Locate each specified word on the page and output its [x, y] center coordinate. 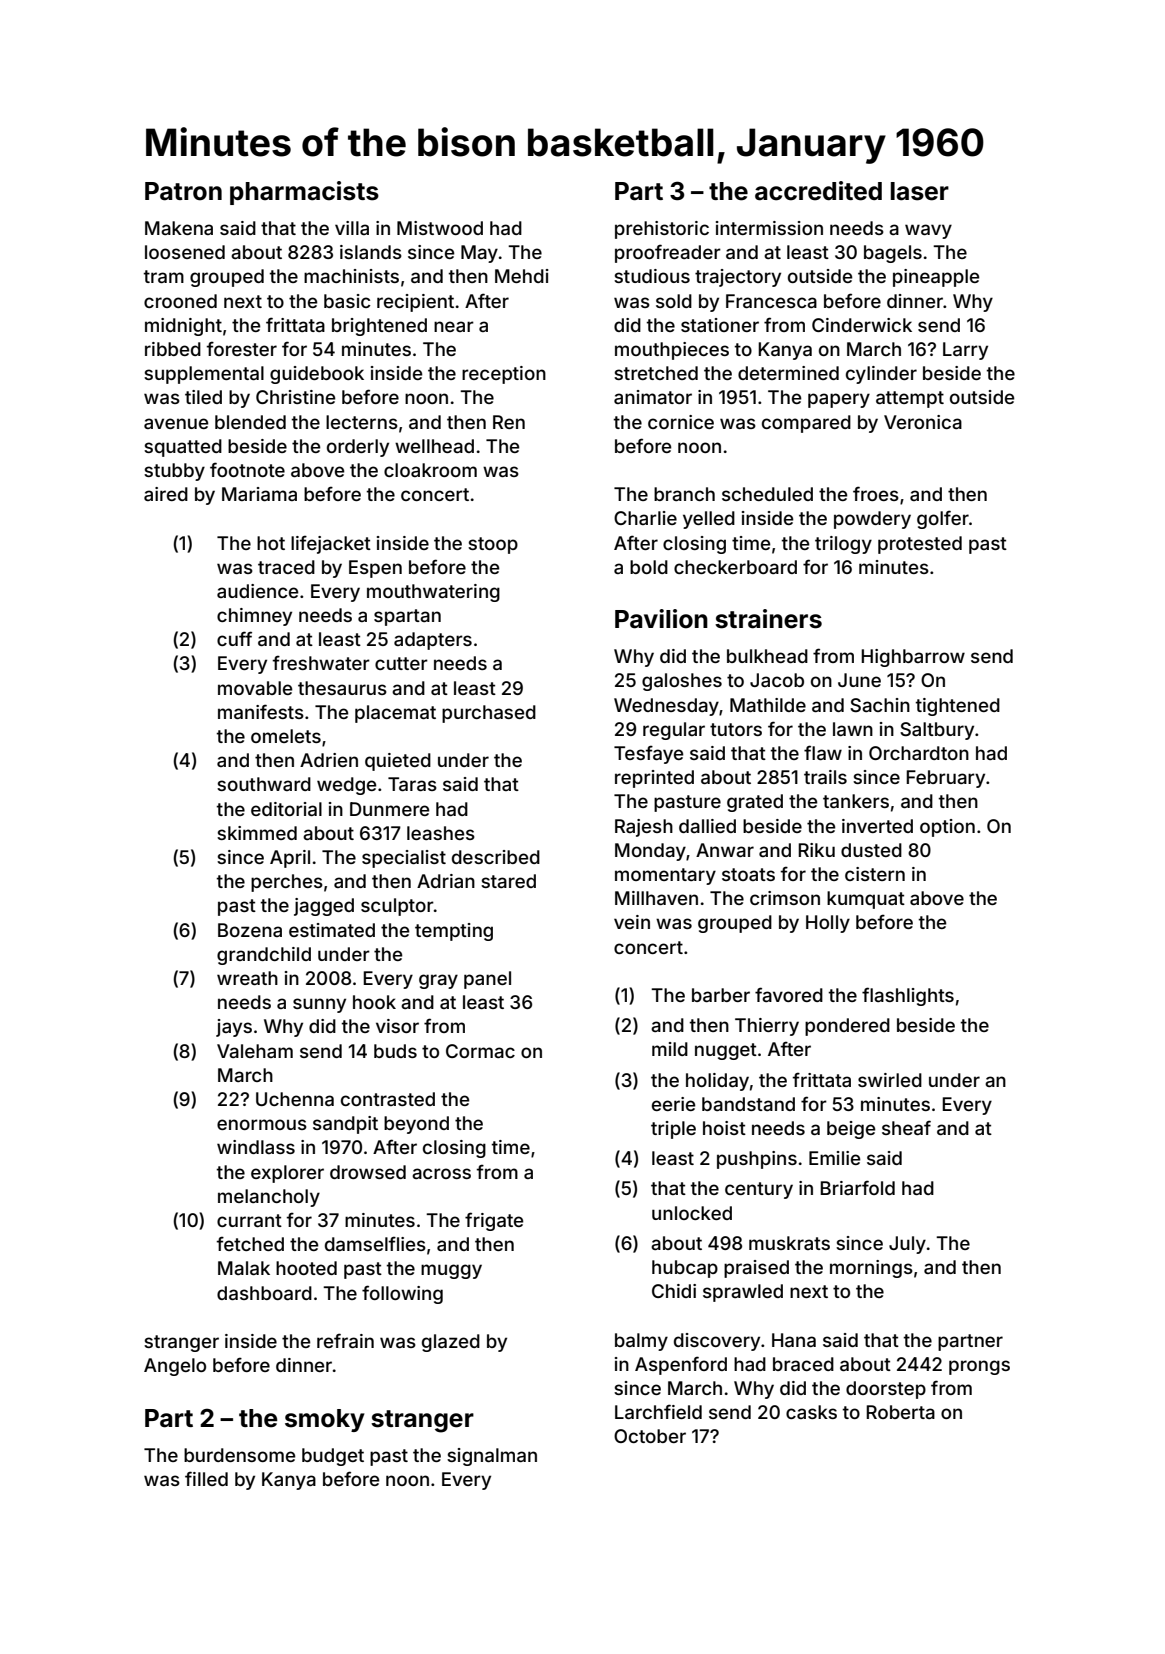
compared [806, 424]
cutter [401, 663]
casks [811, 1412]
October [650, 1436]
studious [652, 276]
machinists [351, 276]
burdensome [239, 1455]
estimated [332, 930]
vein [632, 922]
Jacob [777, 680]
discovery [717, 1342]
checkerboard [735, 567]
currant [249, 1220]
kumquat [866, 900]
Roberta [900, 1412]
